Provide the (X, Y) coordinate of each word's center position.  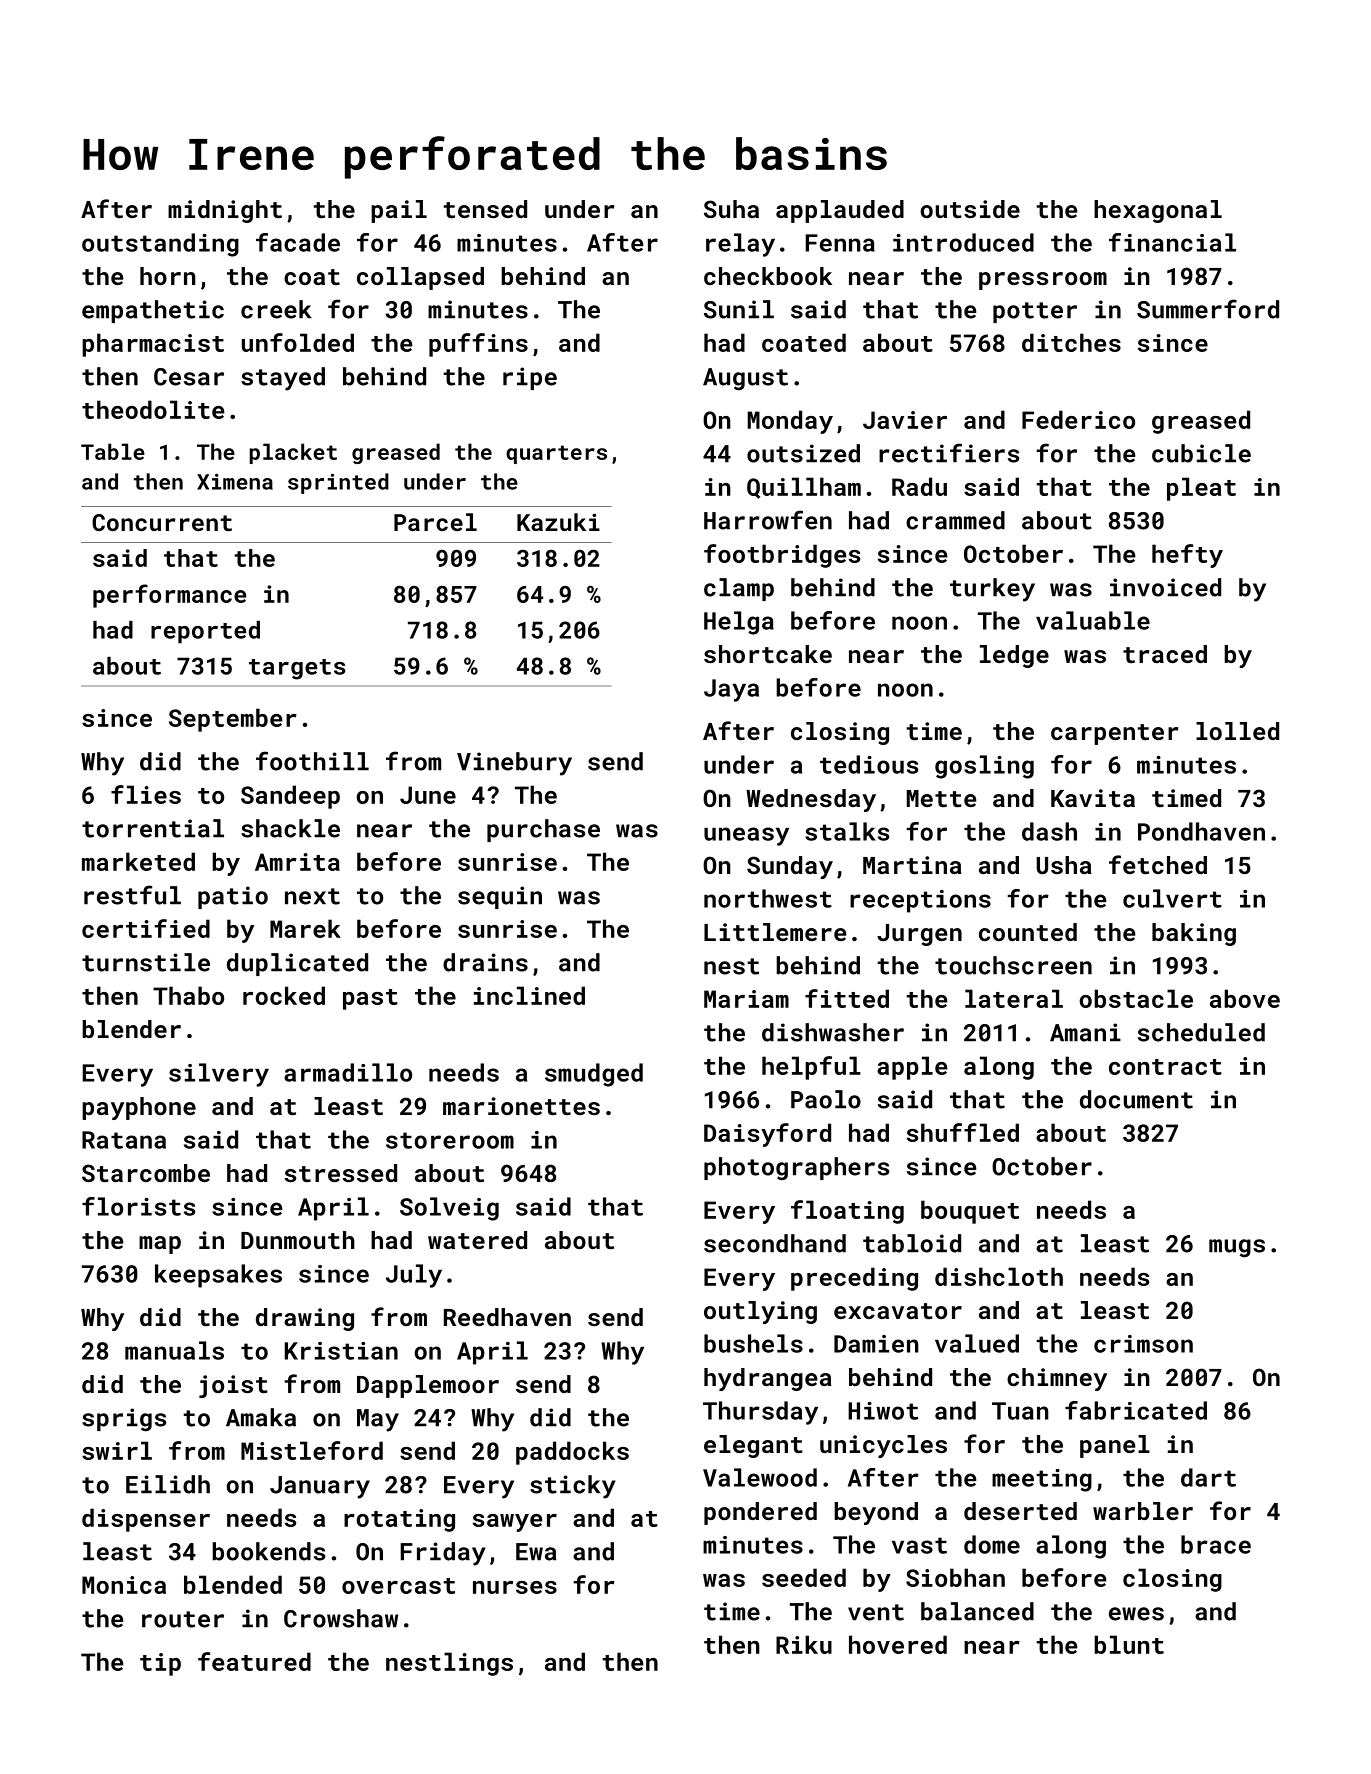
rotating (399, 1520)
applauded (840, 211)
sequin (500, 897)
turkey (992, 590)
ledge (1014, 656)
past (370, 999)
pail (399, 211)
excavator (898, 1311)
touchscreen (1013, 965)
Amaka (261, 1417)
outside (970, 209)
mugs (1237, 1248)
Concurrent (162, 522)
